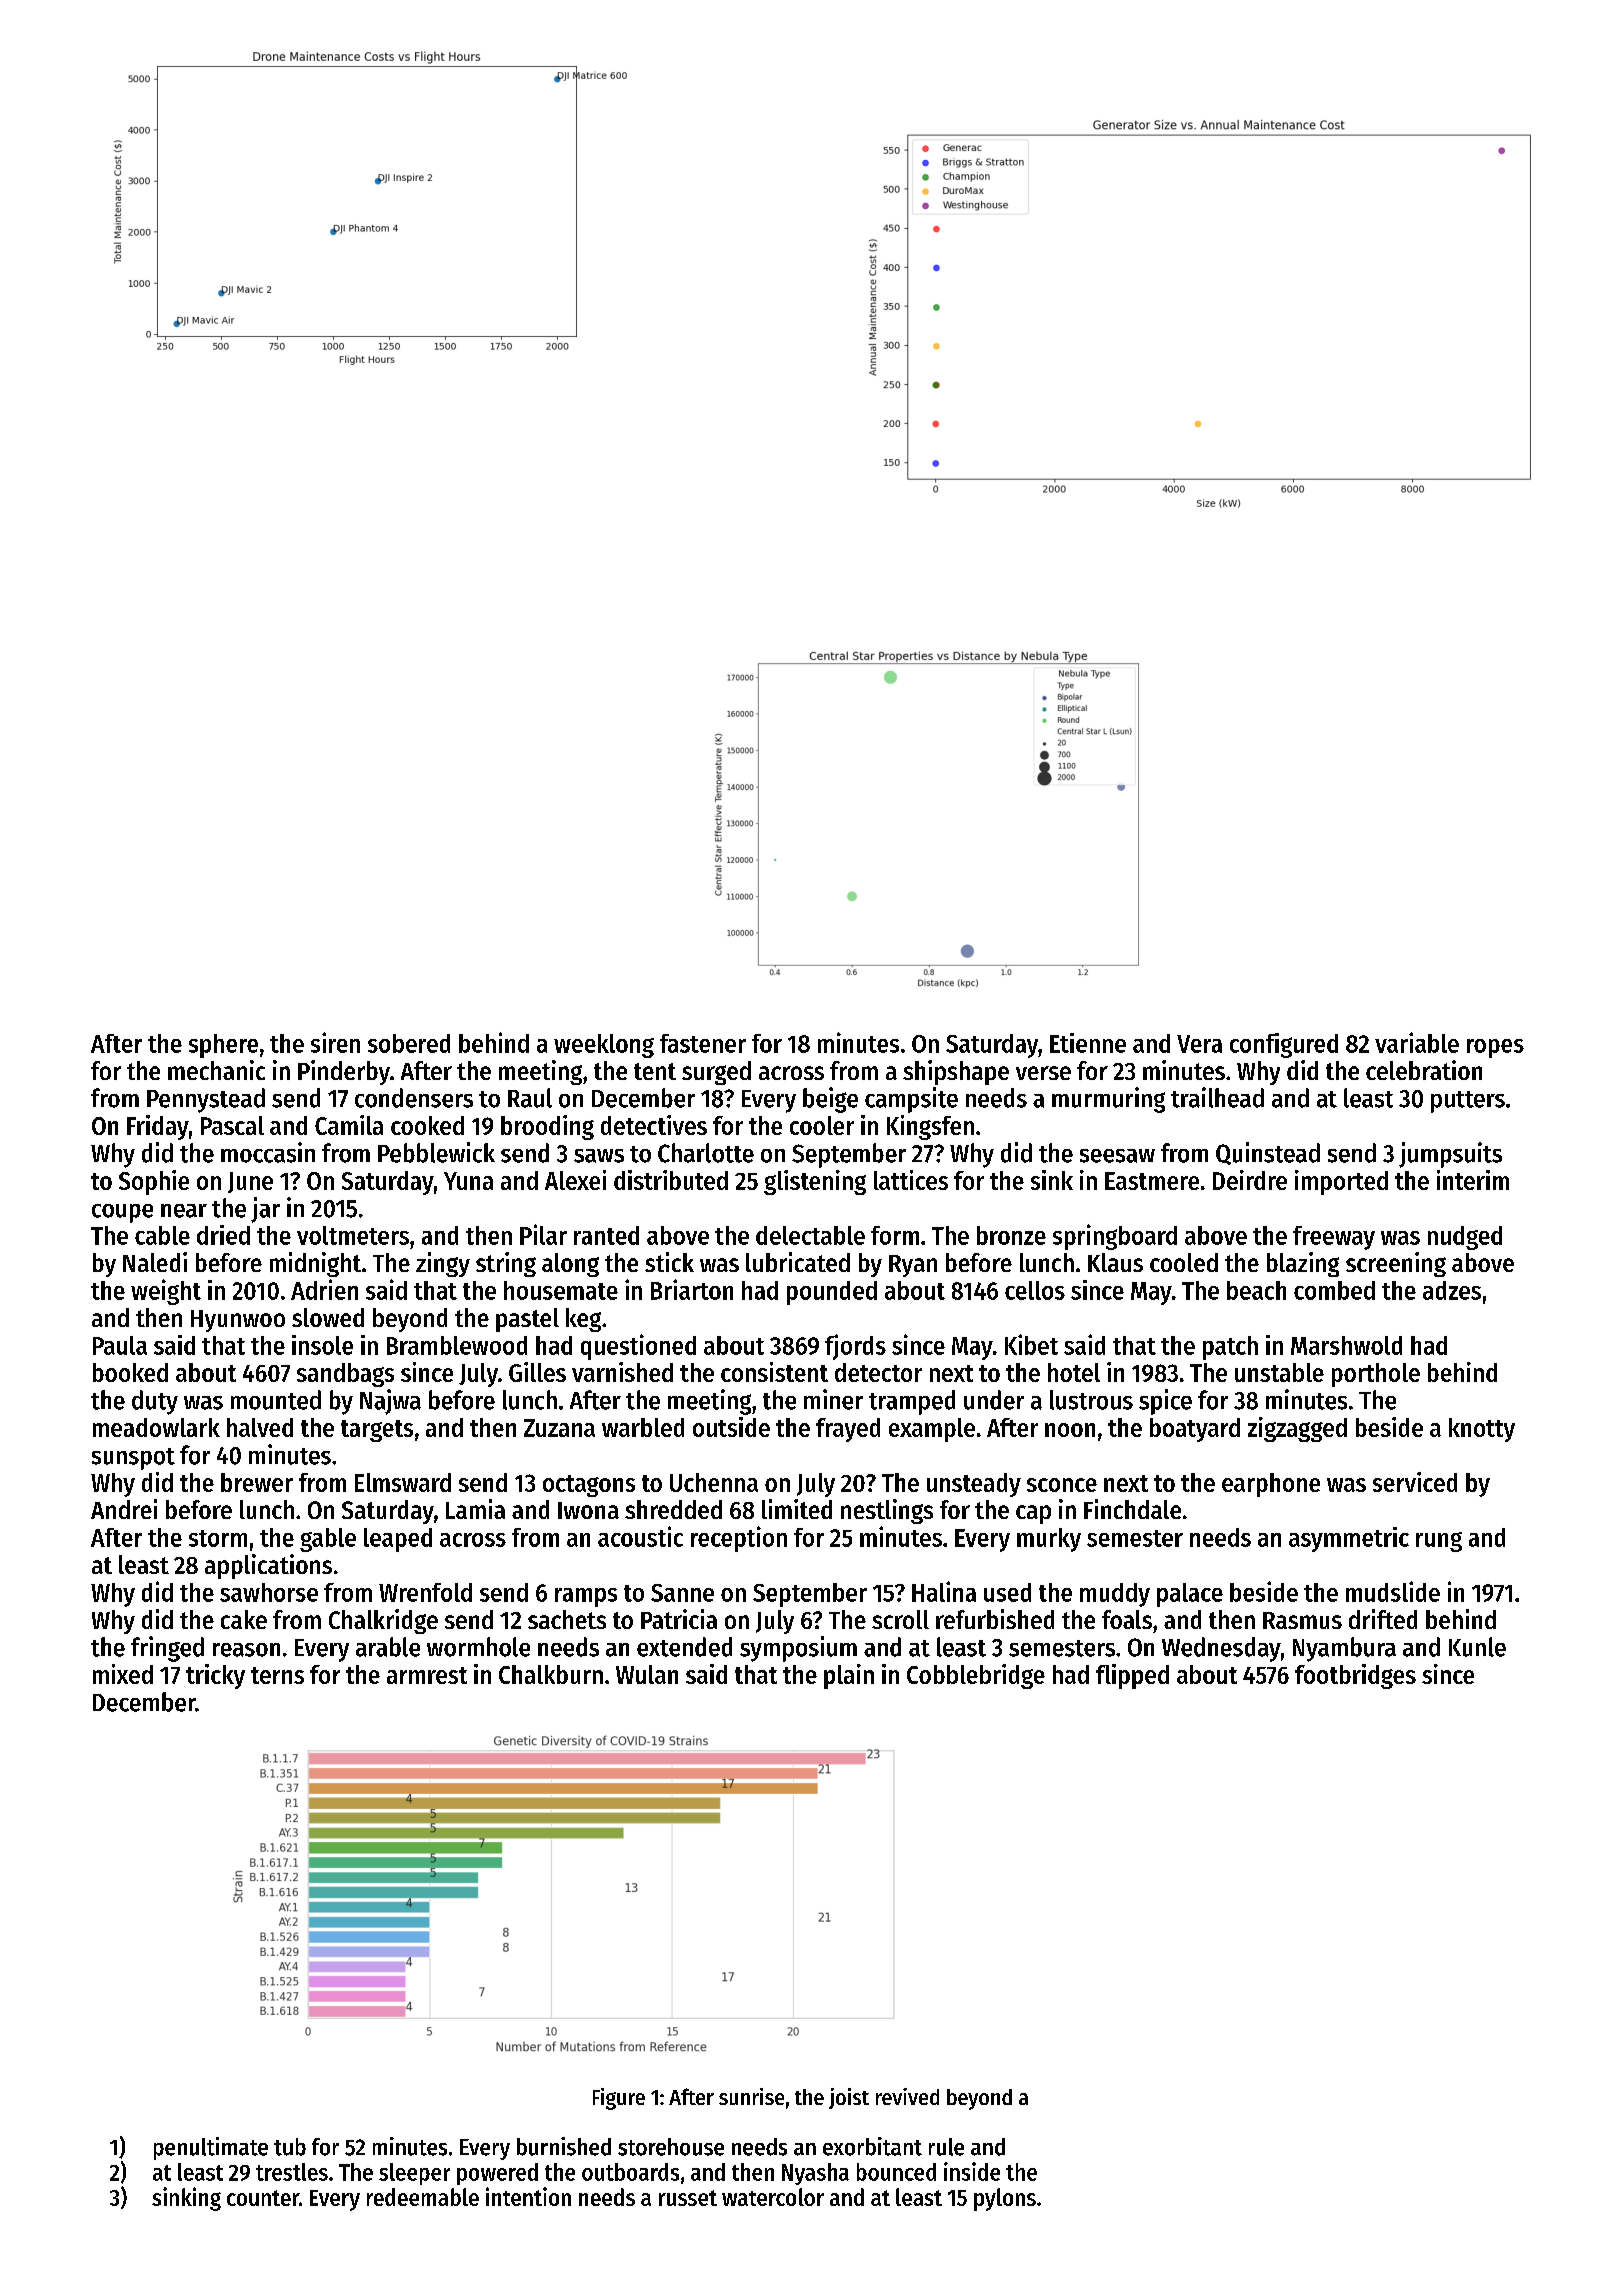 The image size is (1620, 2292). I want to click on tricky, so click(215, 1676).
